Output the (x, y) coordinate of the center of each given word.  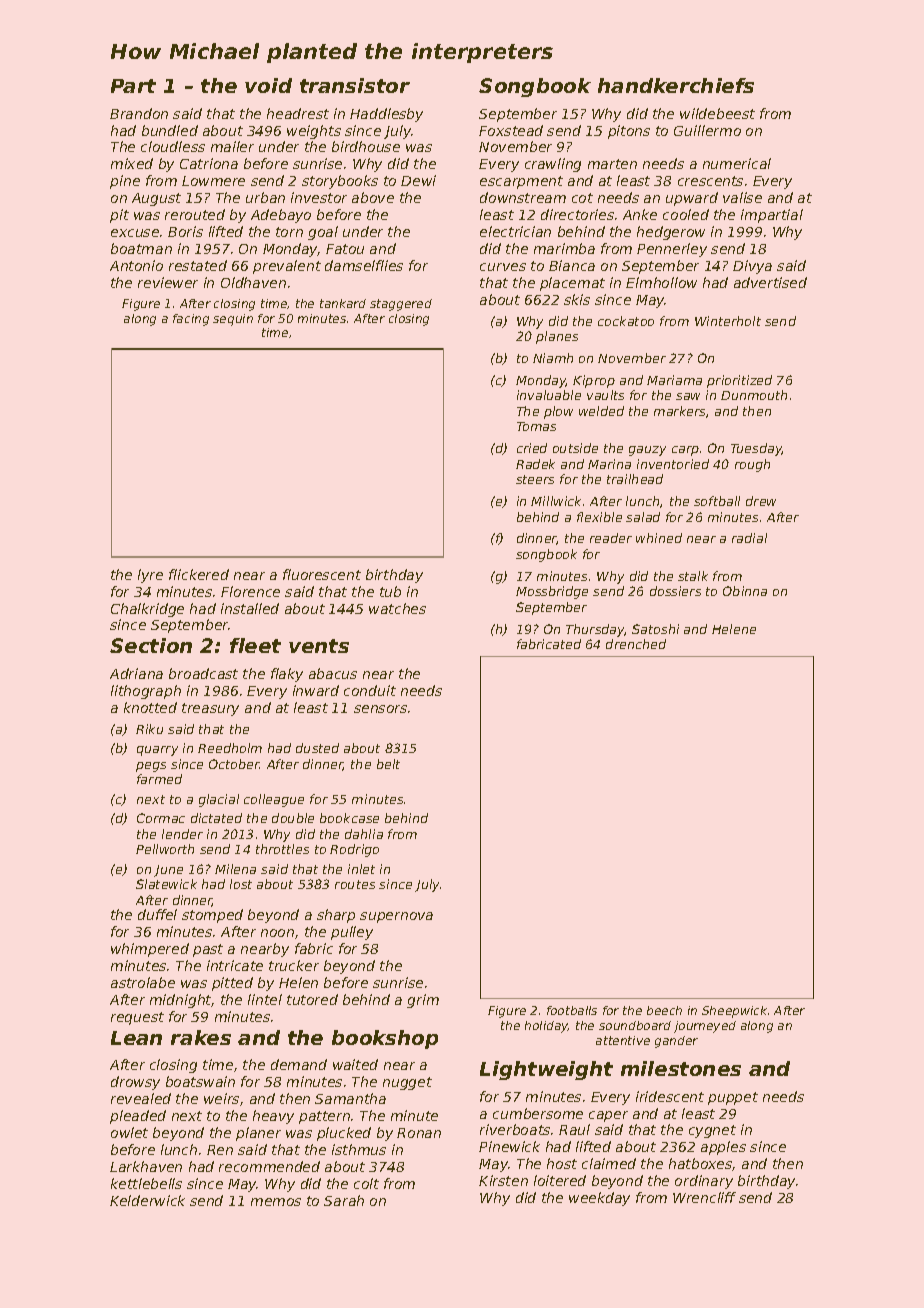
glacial (219, 800)
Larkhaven (146, 1166)
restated (198, 265)
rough (752, 465)
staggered (401, 305)
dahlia (364, 834)
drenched (636, 644)
